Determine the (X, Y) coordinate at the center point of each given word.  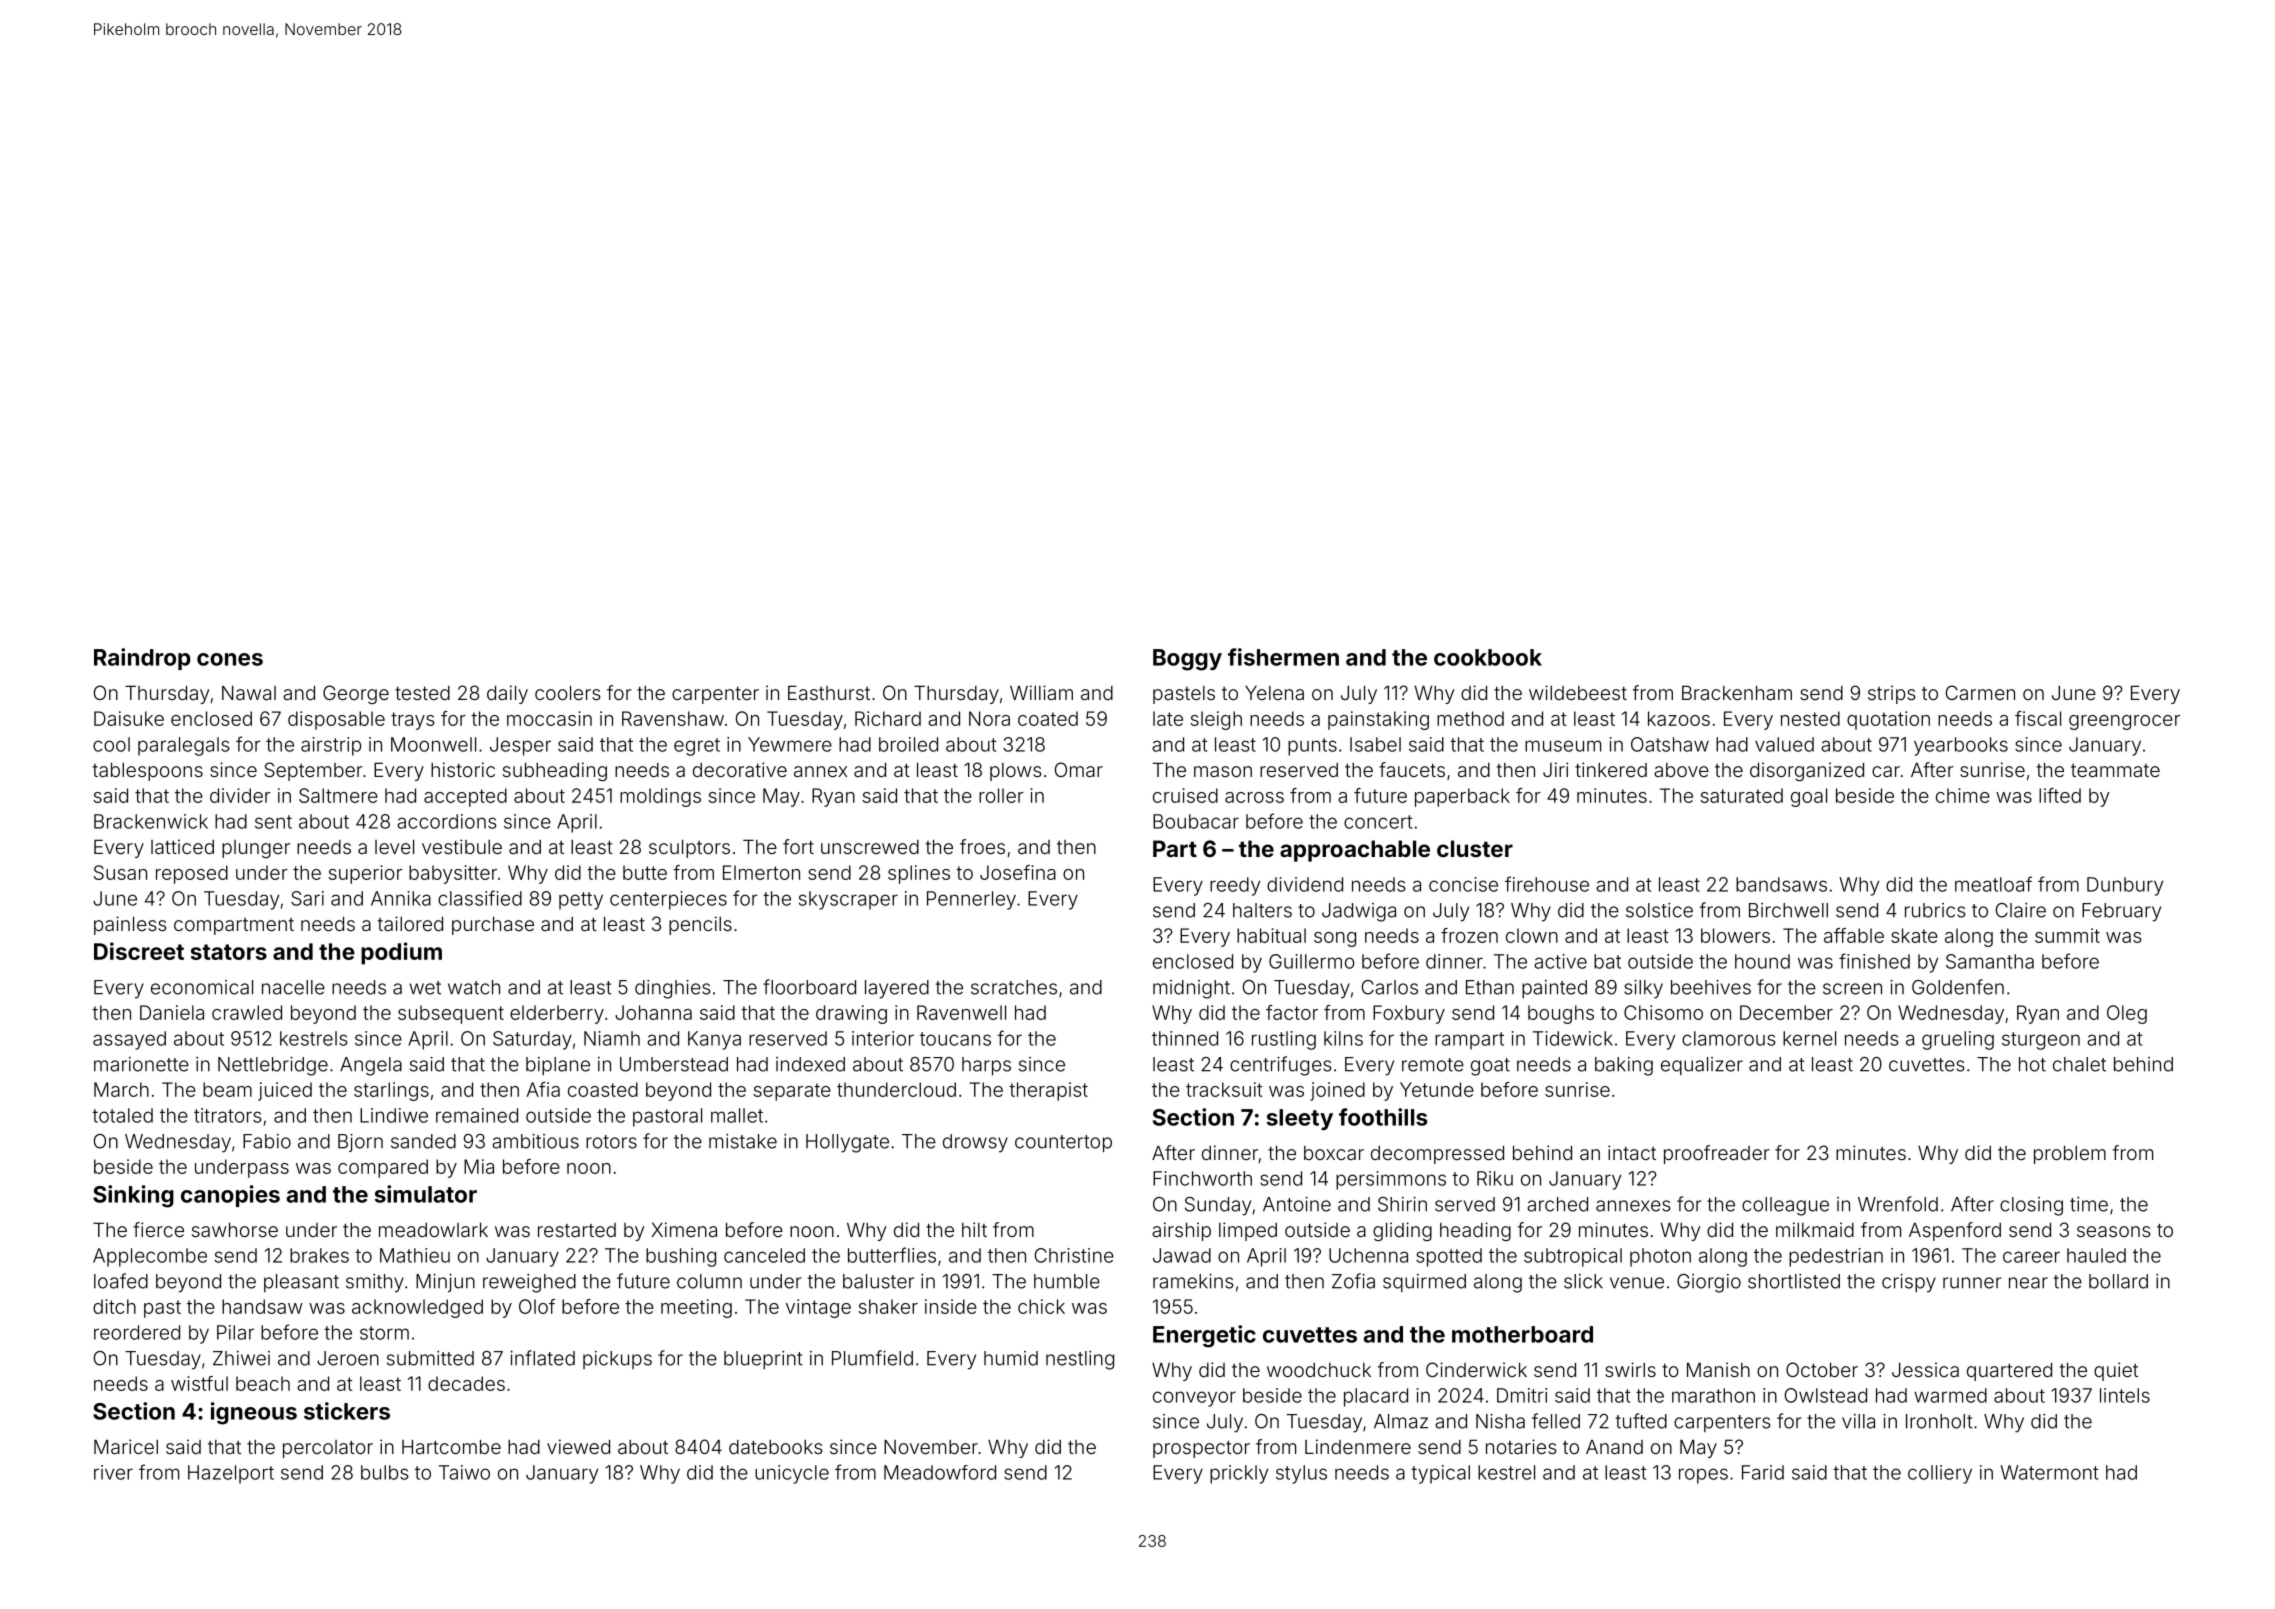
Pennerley (971, 900)
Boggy (1187, 660)
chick (1041, 1306)
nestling (1080, 1360)
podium (401, 953)
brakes (319, 1255)
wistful (199, 1383)
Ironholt (1939, 1421)
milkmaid (1815, 1229)
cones (230, 659)
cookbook (1488, 657)
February (2121, 912)
